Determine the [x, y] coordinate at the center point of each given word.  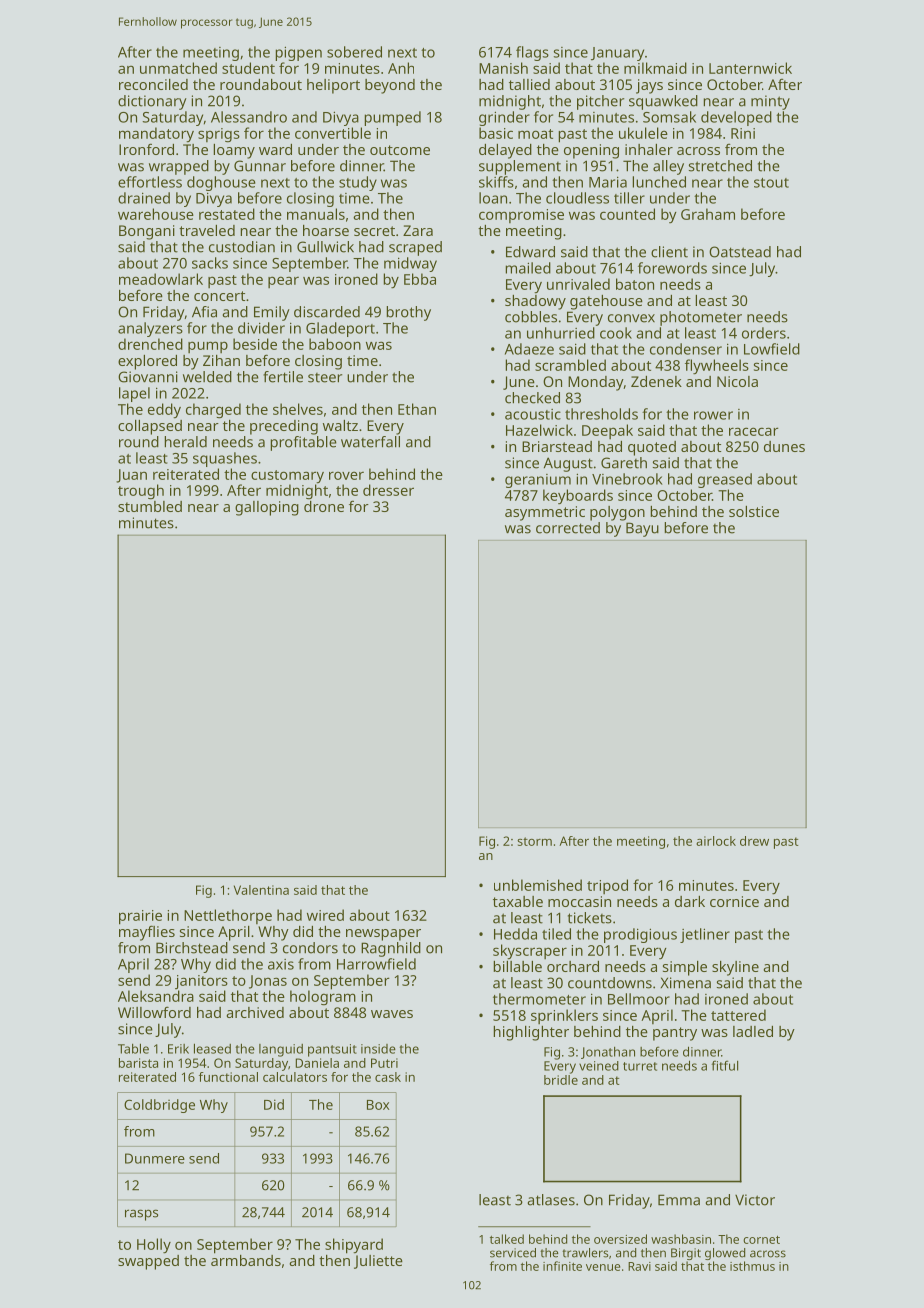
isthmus [752, 1266]
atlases [551, 1200]
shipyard [354, 1246]
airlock [716, 841]
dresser [388, 490]
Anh [401, 68]
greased [725, 480]
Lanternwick [750, 68]
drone [324, 506]
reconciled [153, 84]
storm [534, 841]
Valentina [261, 890]
